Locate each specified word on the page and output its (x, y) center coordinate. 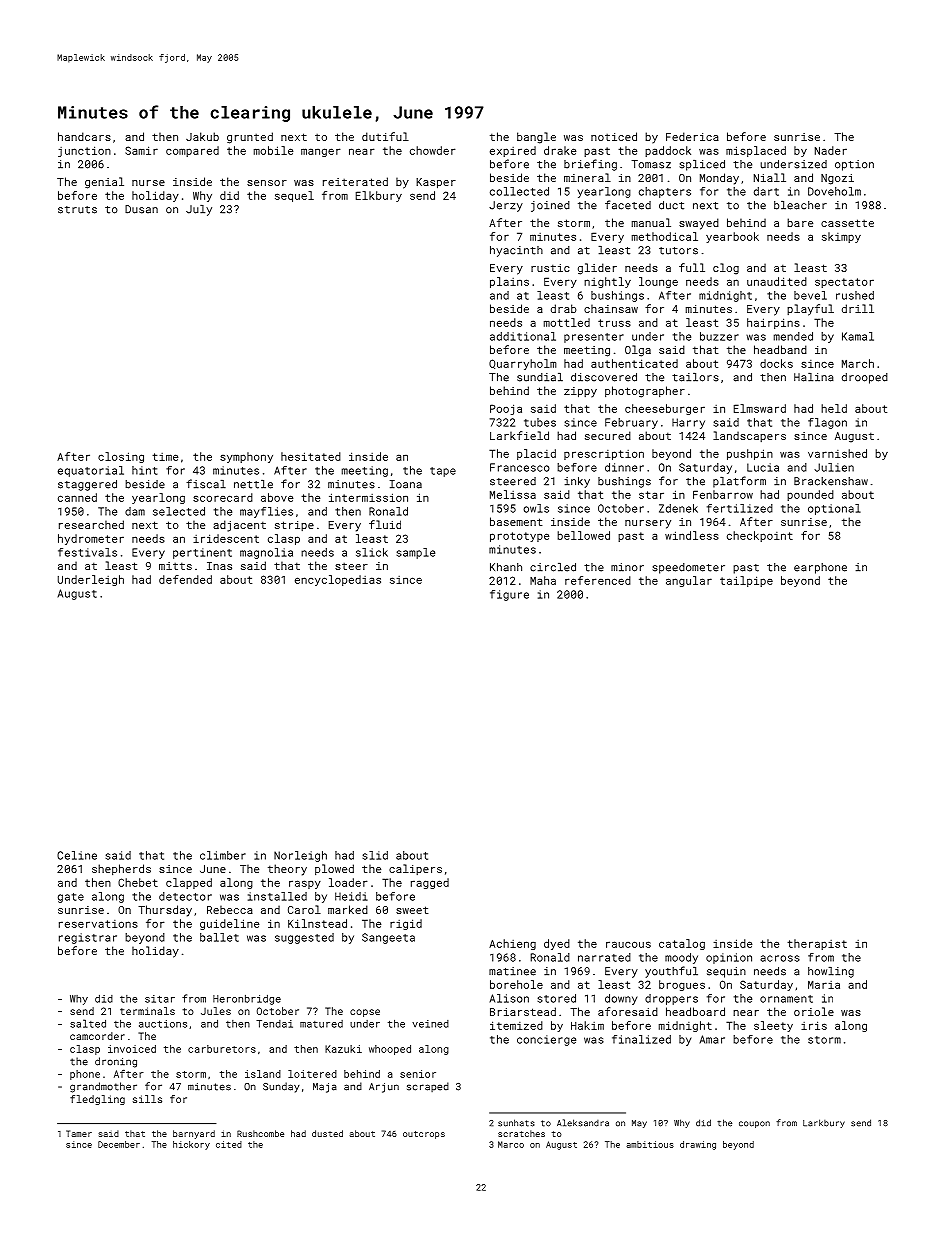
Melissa (513, 494)
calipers (415, 869)
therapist (817, 944)
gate (71, 898)
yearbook (732, 237)
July (199, 210)
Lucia (763, 467)
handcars (84, 136)
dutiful (385, 136)
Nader (831, 150)
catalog (682, 944)
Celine (77, 855)
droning (116, 1062)
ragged (430, 883)
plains (509, 282)
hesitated (311, 456)
